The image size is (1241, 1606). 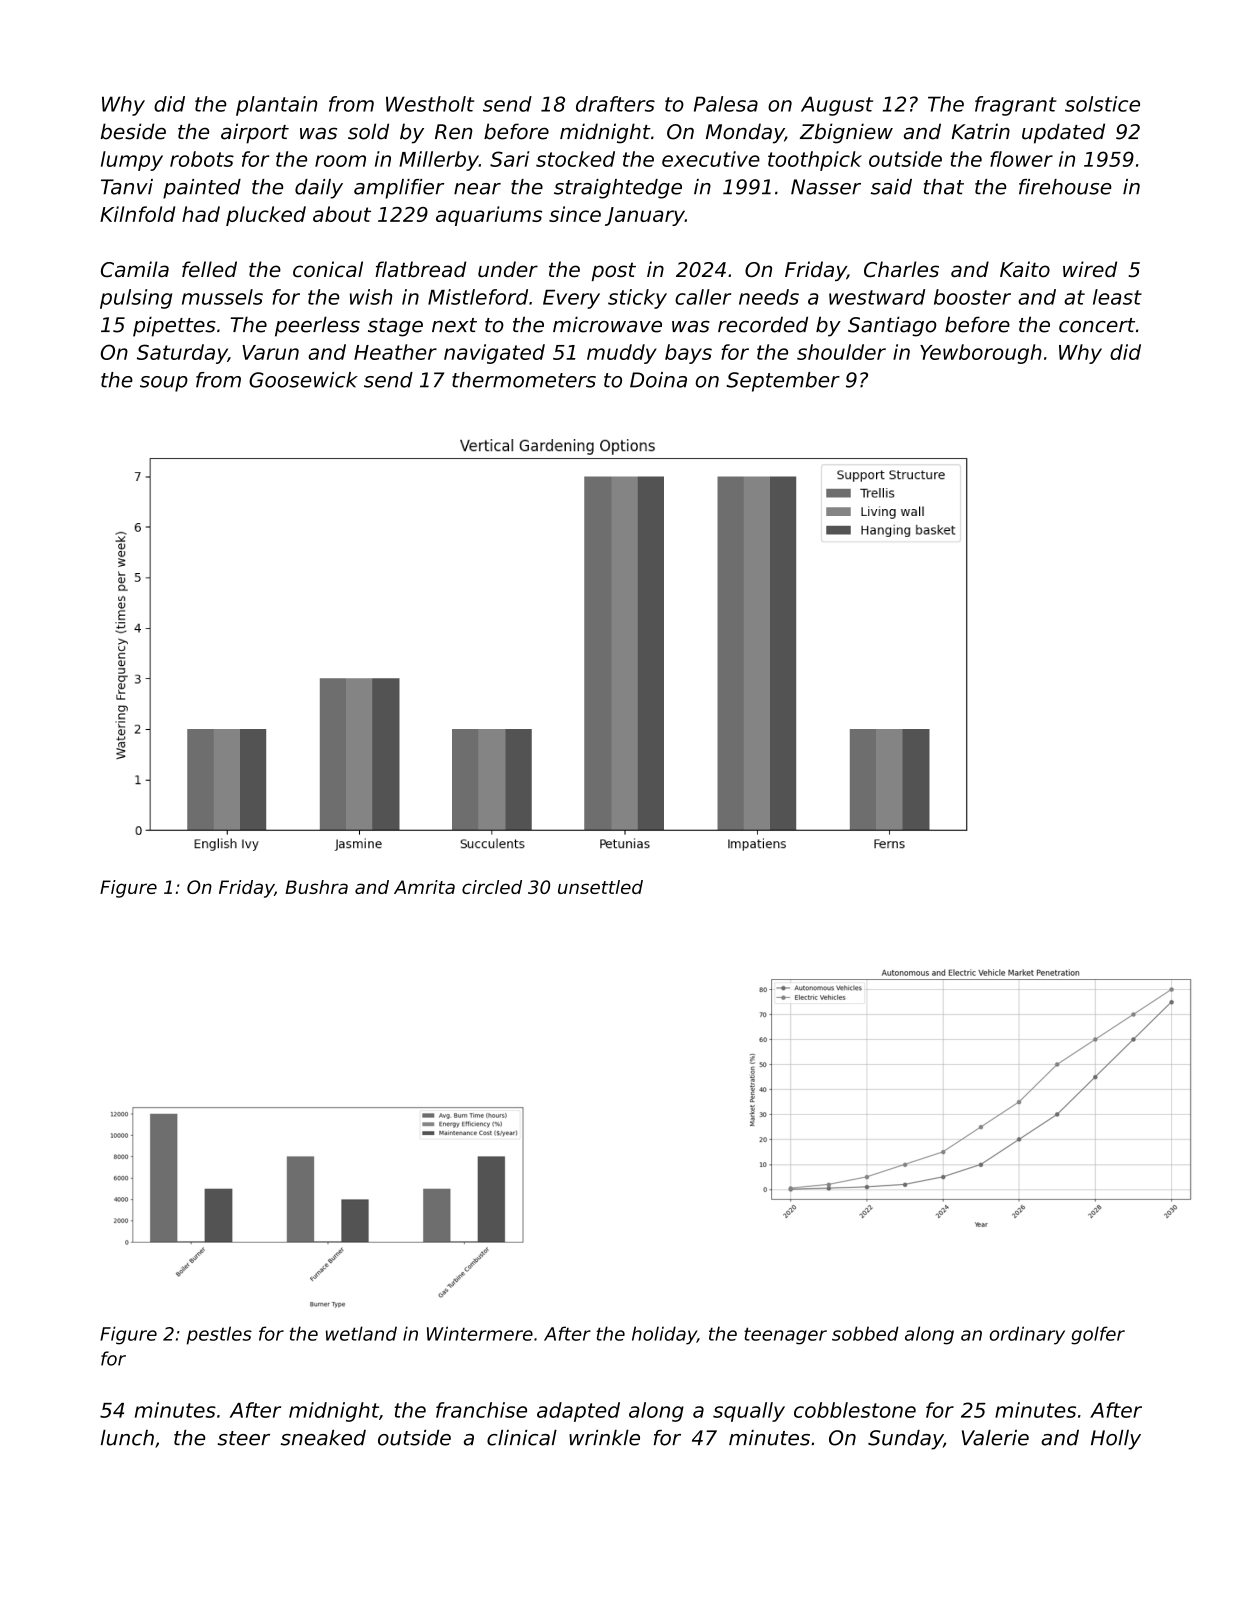 What do you see at coordinates (492, 887) in the screenshot?
I see `circled` at bounding box center [492, 887].
